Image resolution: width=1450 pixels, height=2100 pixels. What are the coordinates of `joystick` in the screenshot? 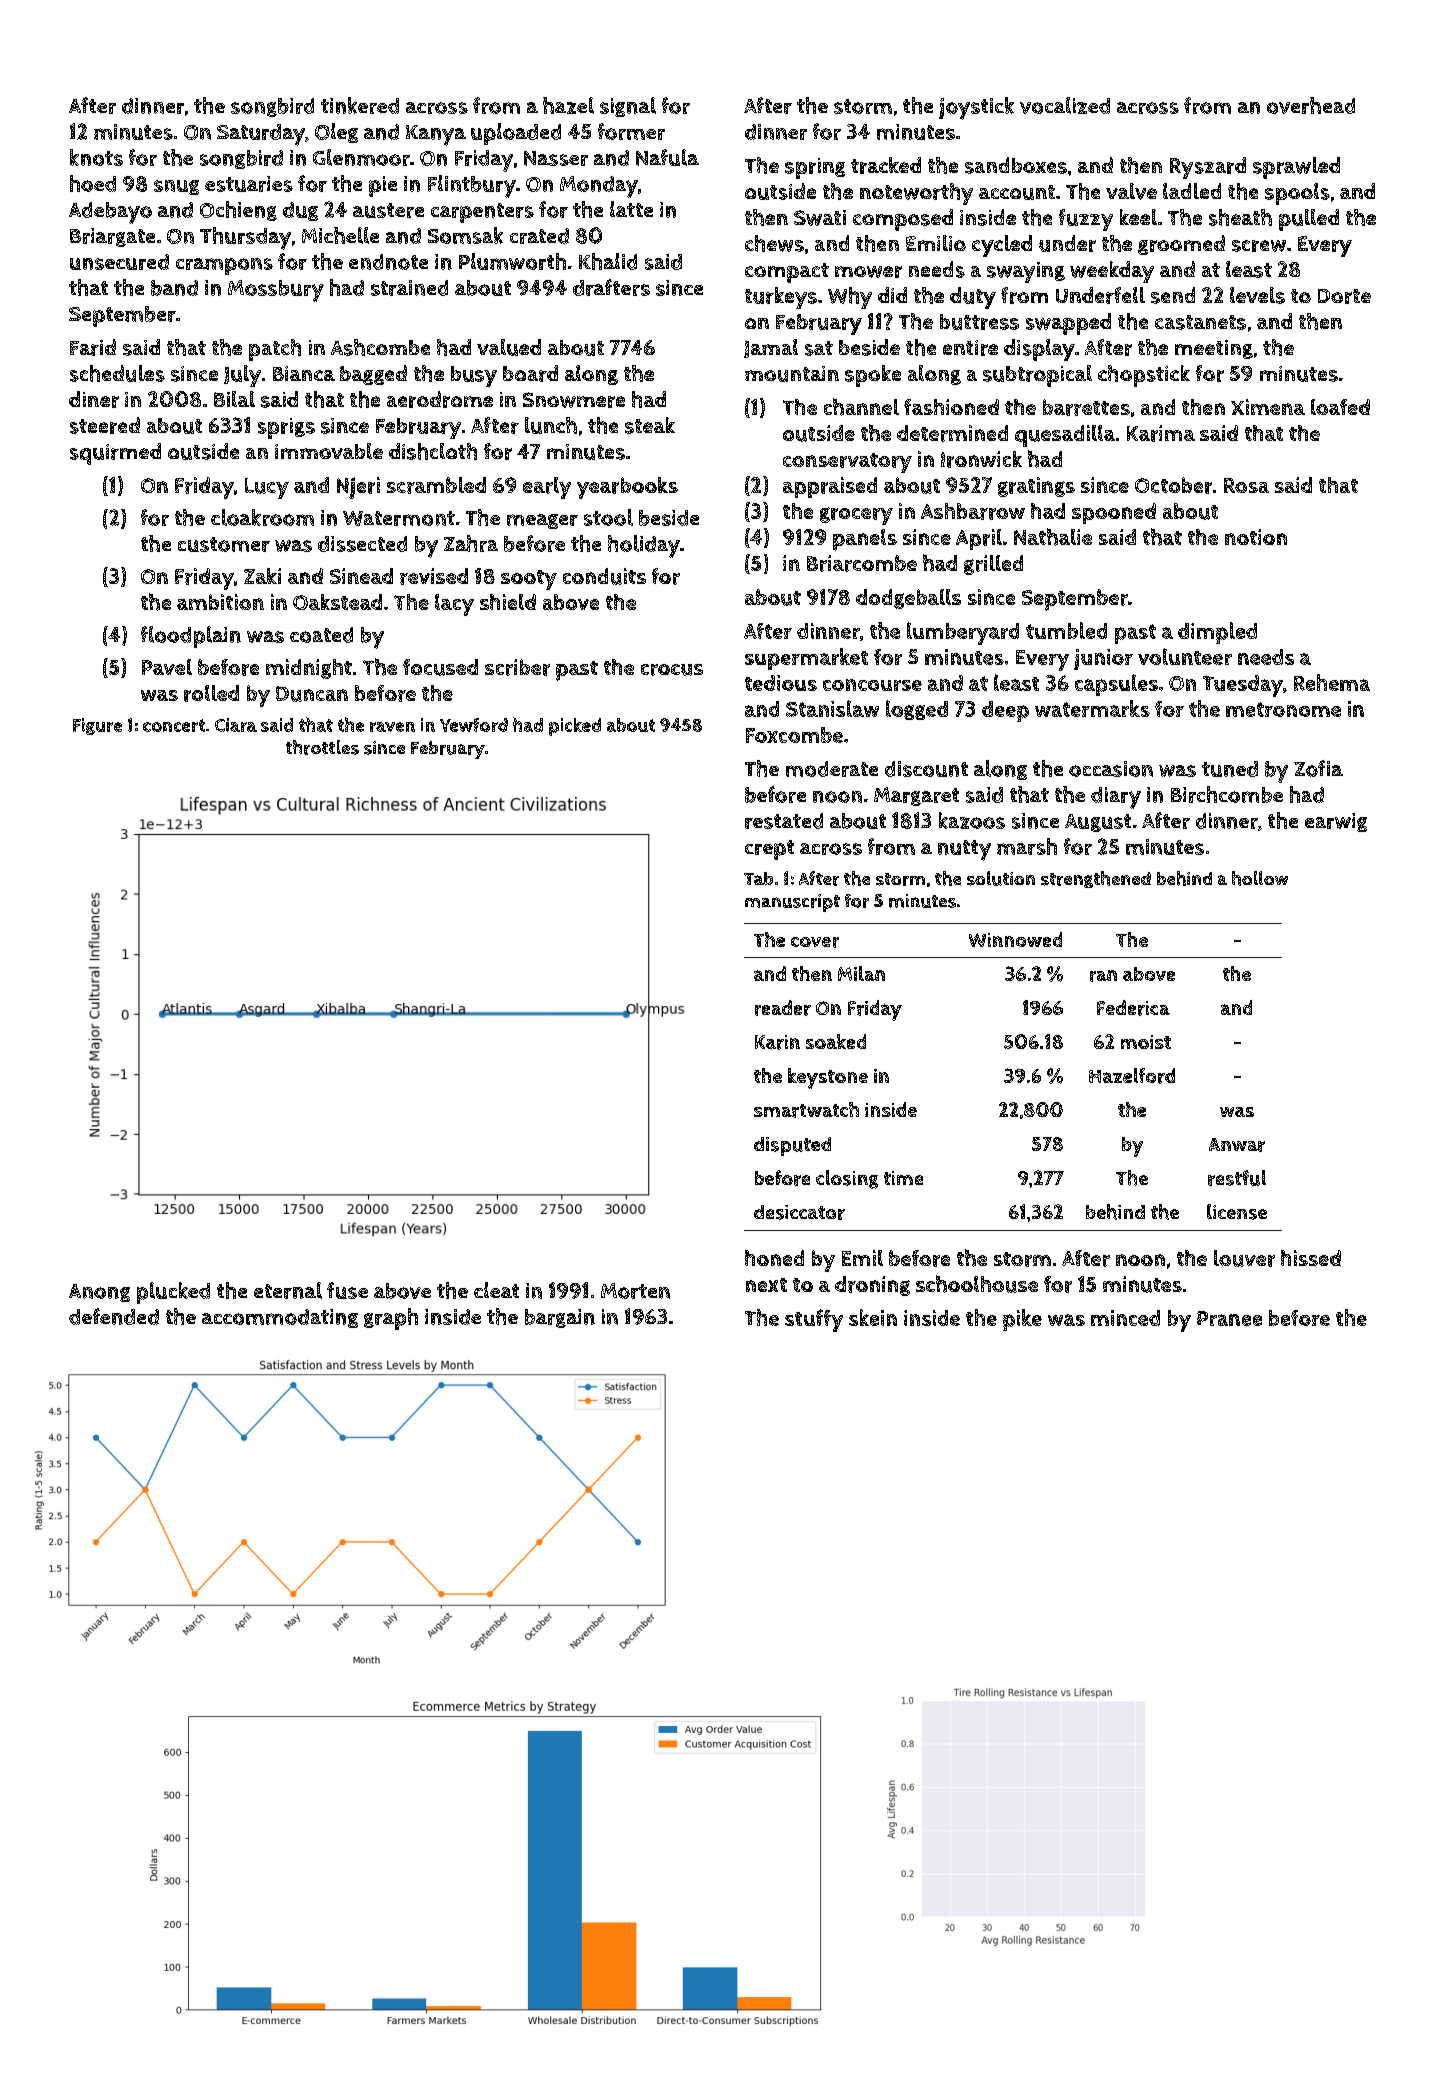 It's located at (976, 108).
